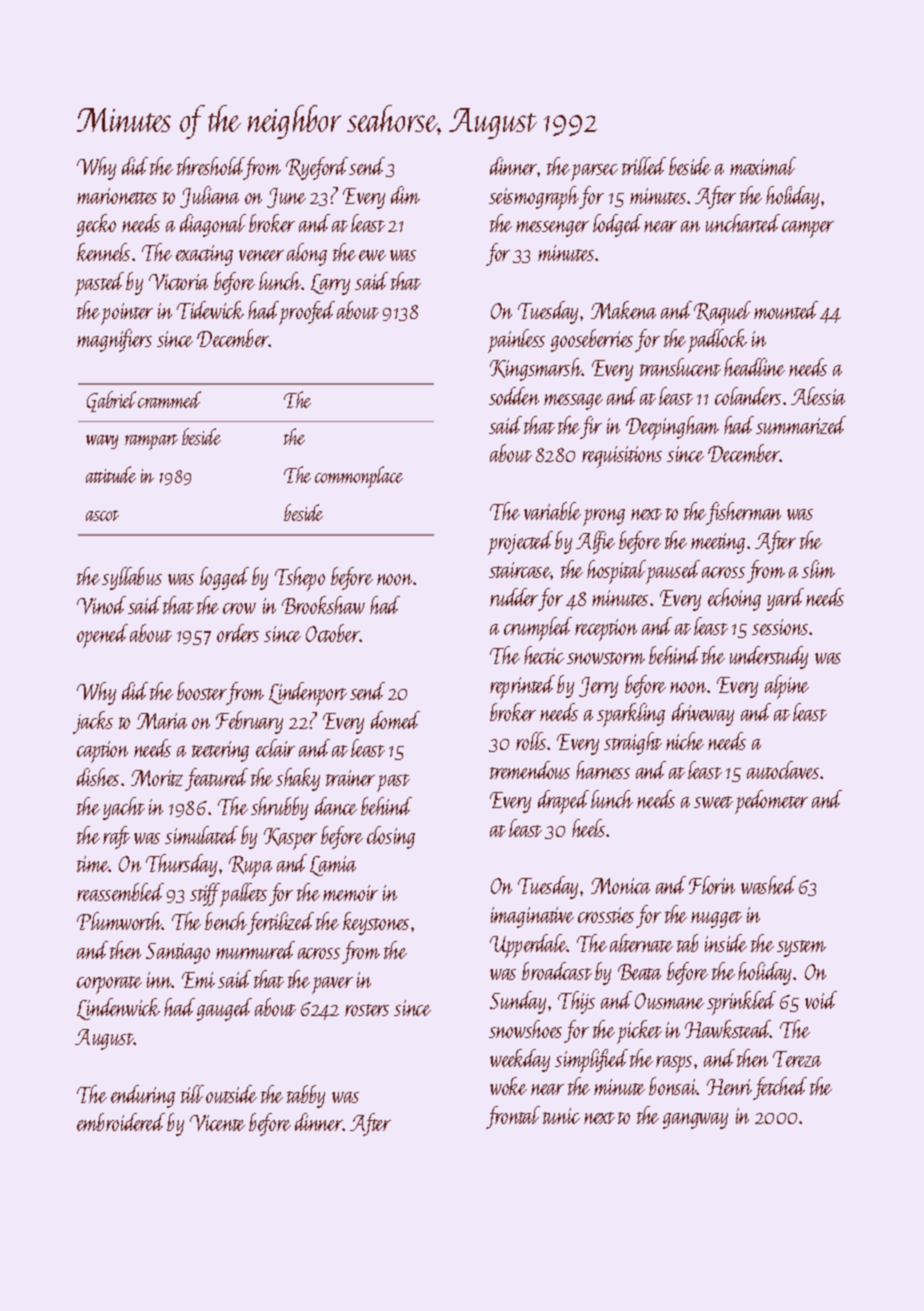 The width and height of the page is (924, 1311). What do you see at coordinates (121, 1122) in the page?
I see `embroidered` at bounding box center [121, 1122].
